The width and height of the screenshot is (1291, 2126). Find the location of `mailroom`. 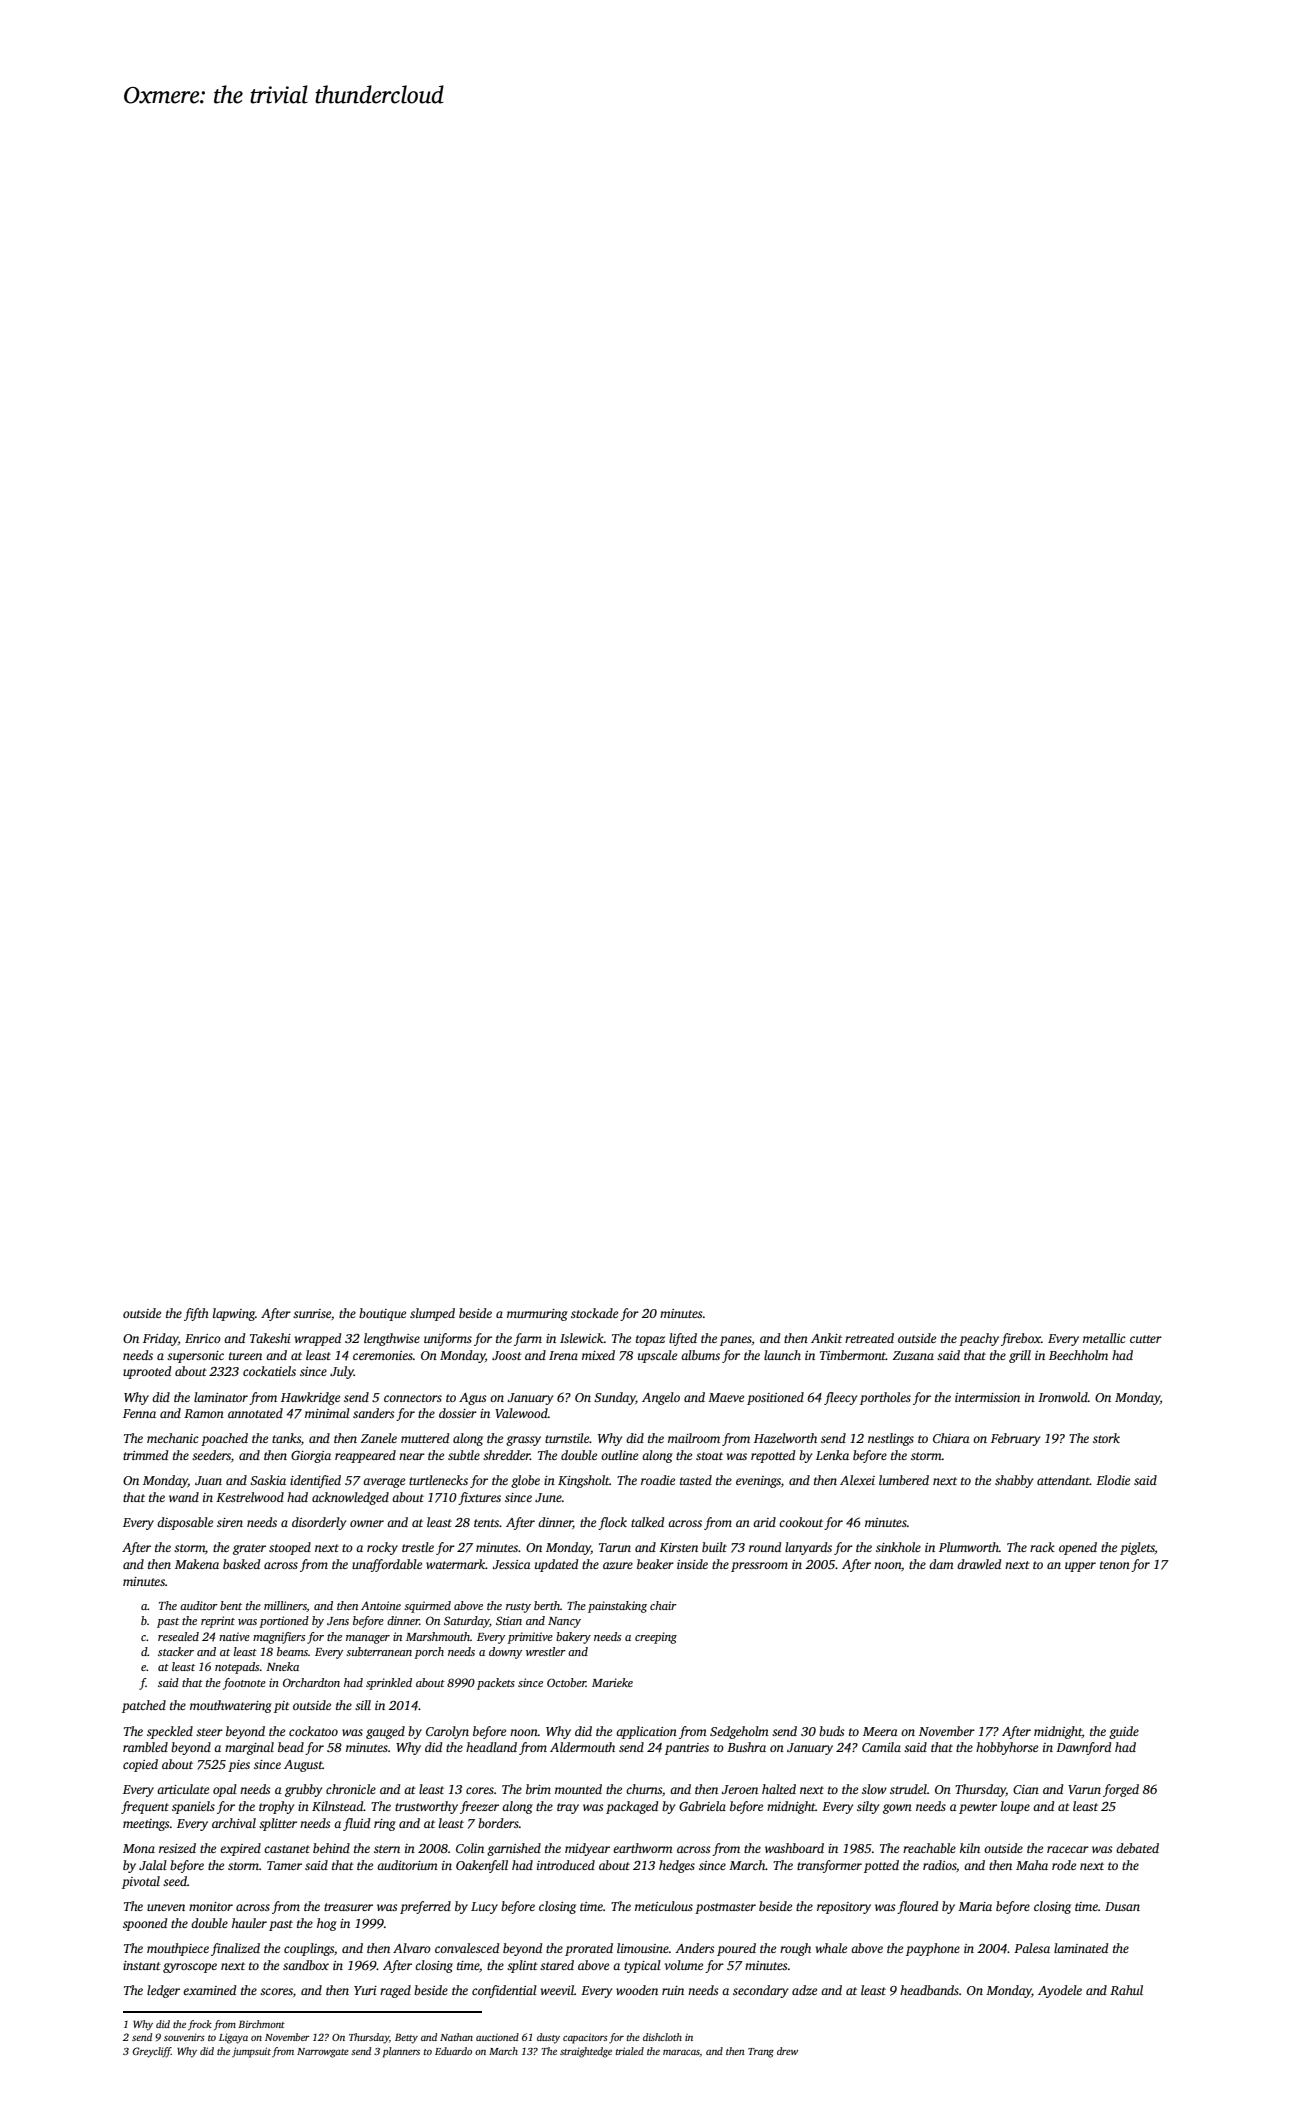

mailroom is located at coordinates (694, 1438).
